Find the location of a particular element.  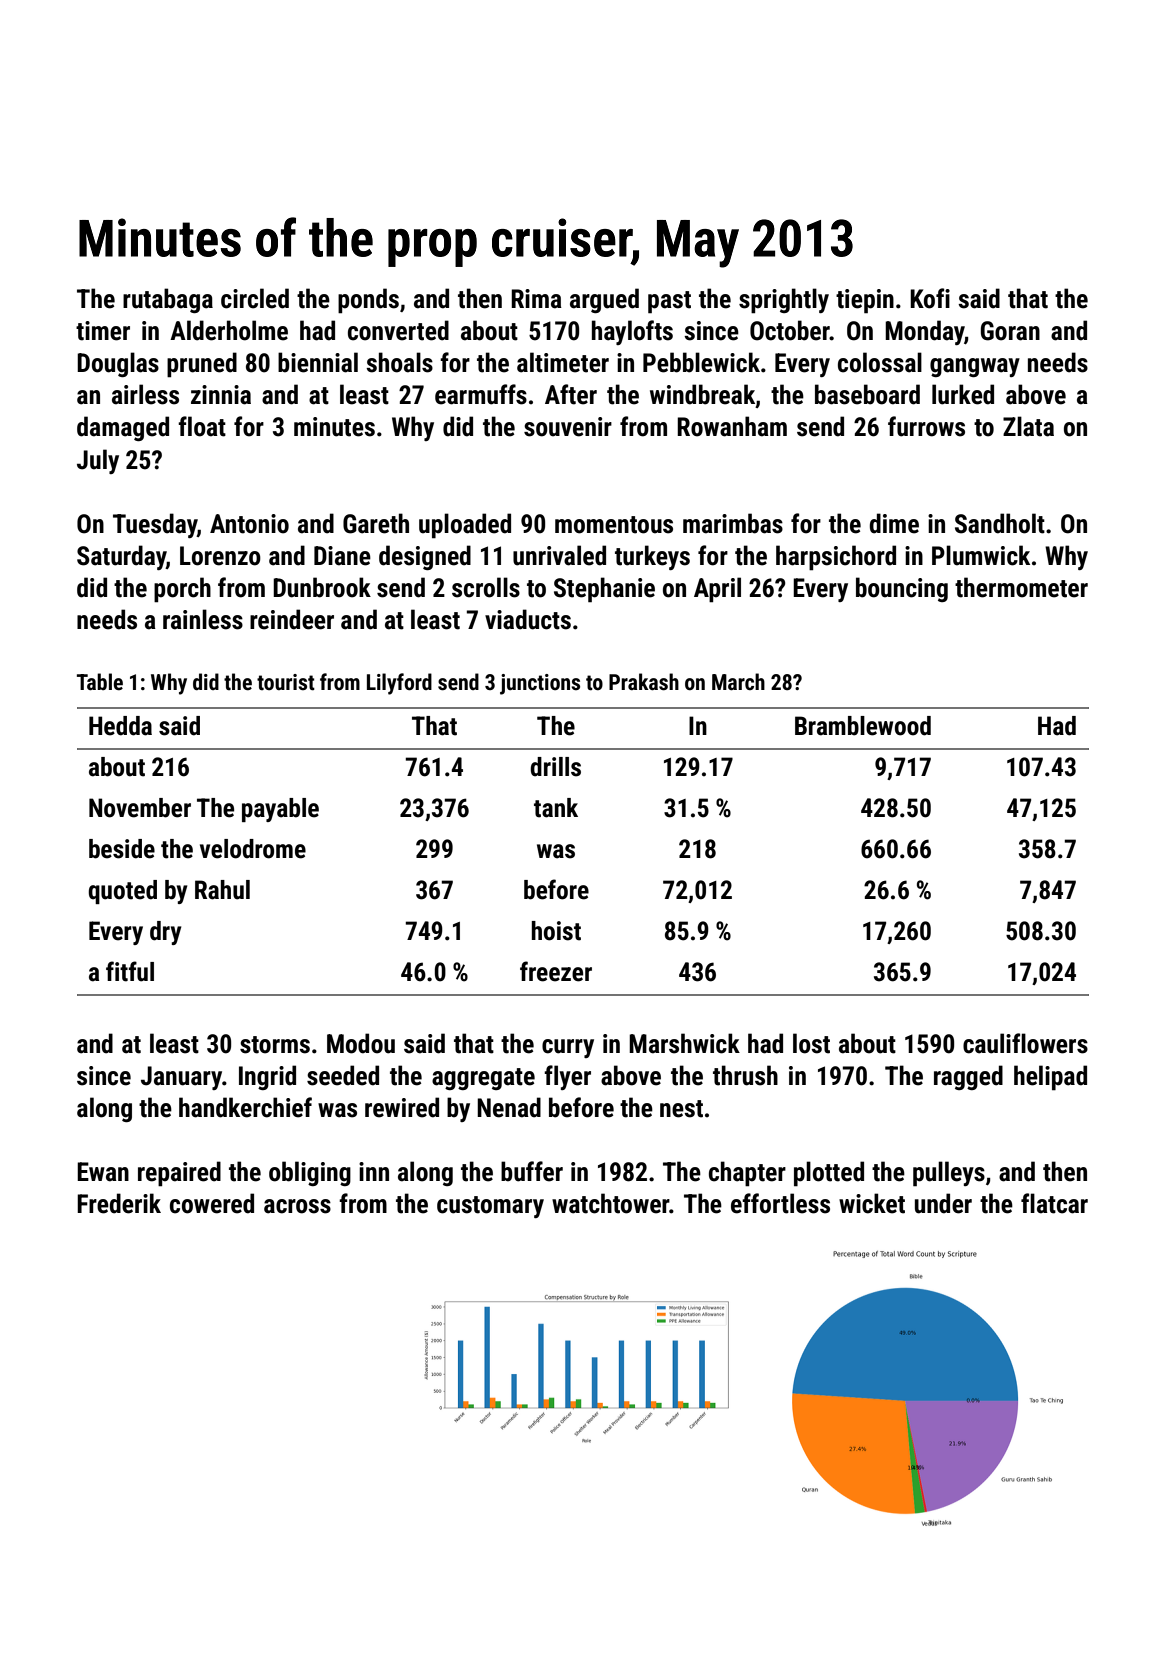

Plumwick is located at coordinates (981, 555).
